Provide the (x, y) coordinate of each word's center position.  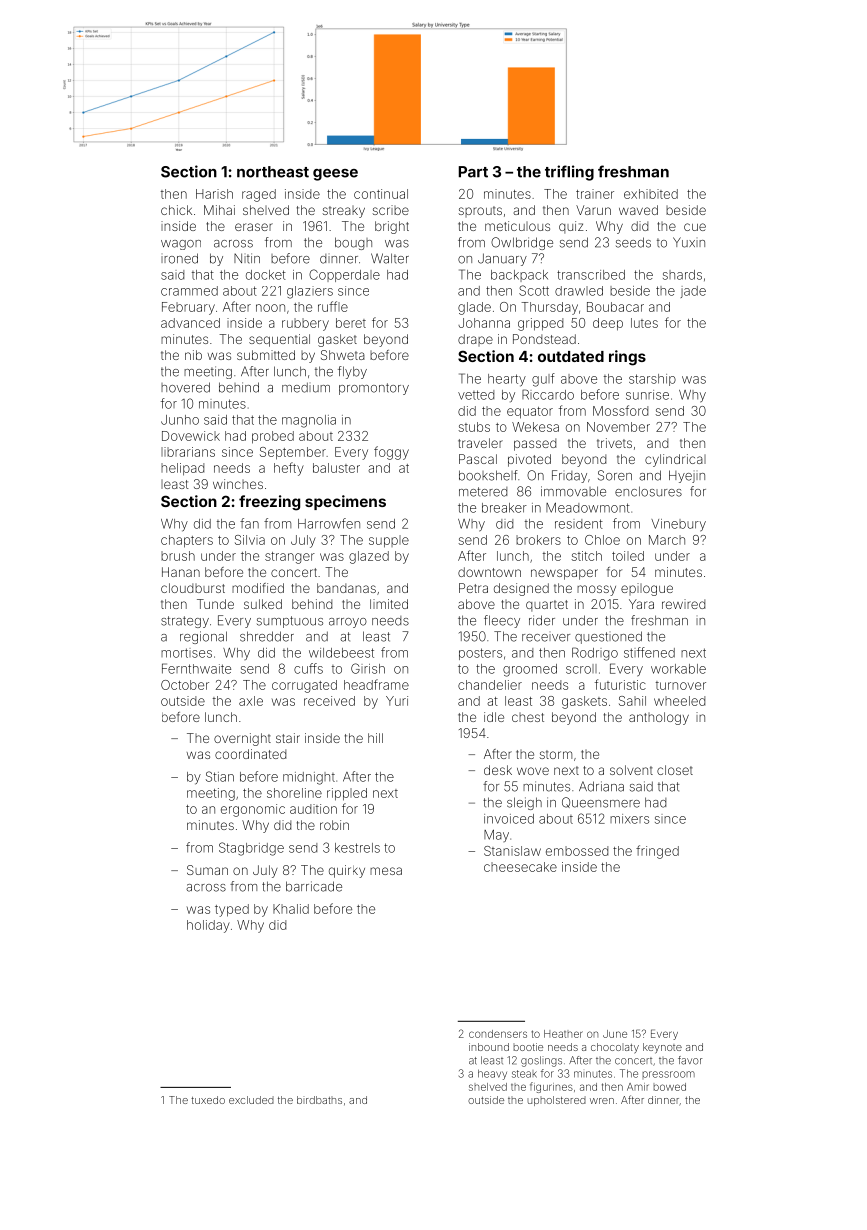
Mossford (620, 410)
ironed (179, 258)
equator (530, 413)
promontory (374, 389)
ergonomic (253, 810)
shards (682, 275)
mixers (629, 819)
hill (375, 738)
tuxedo (208, 1100)
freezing (269, 503)
